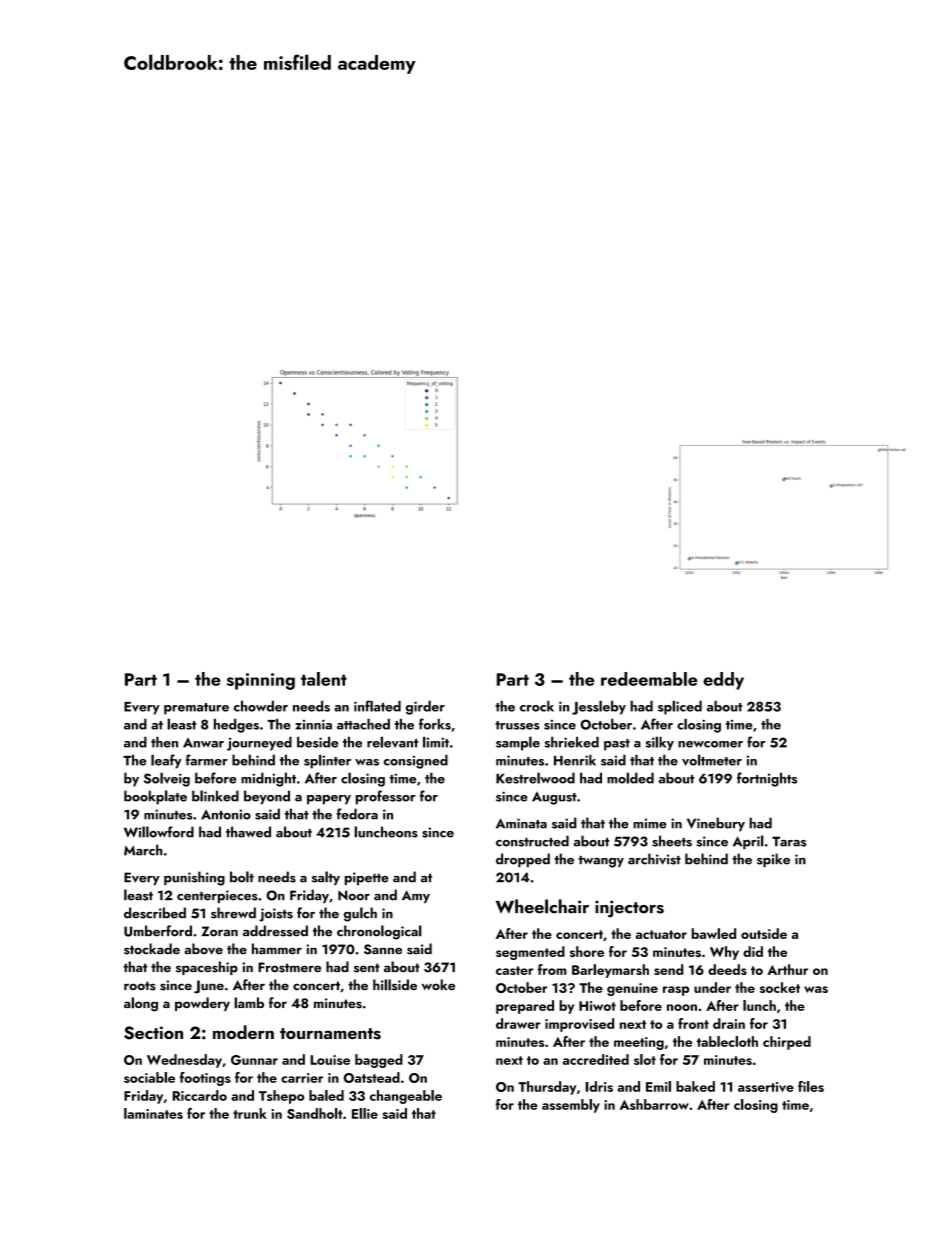  What do you see at coordinates (518, 1023) in the screenshot?
I see `drawer` at bounding box center [518, 1023].
